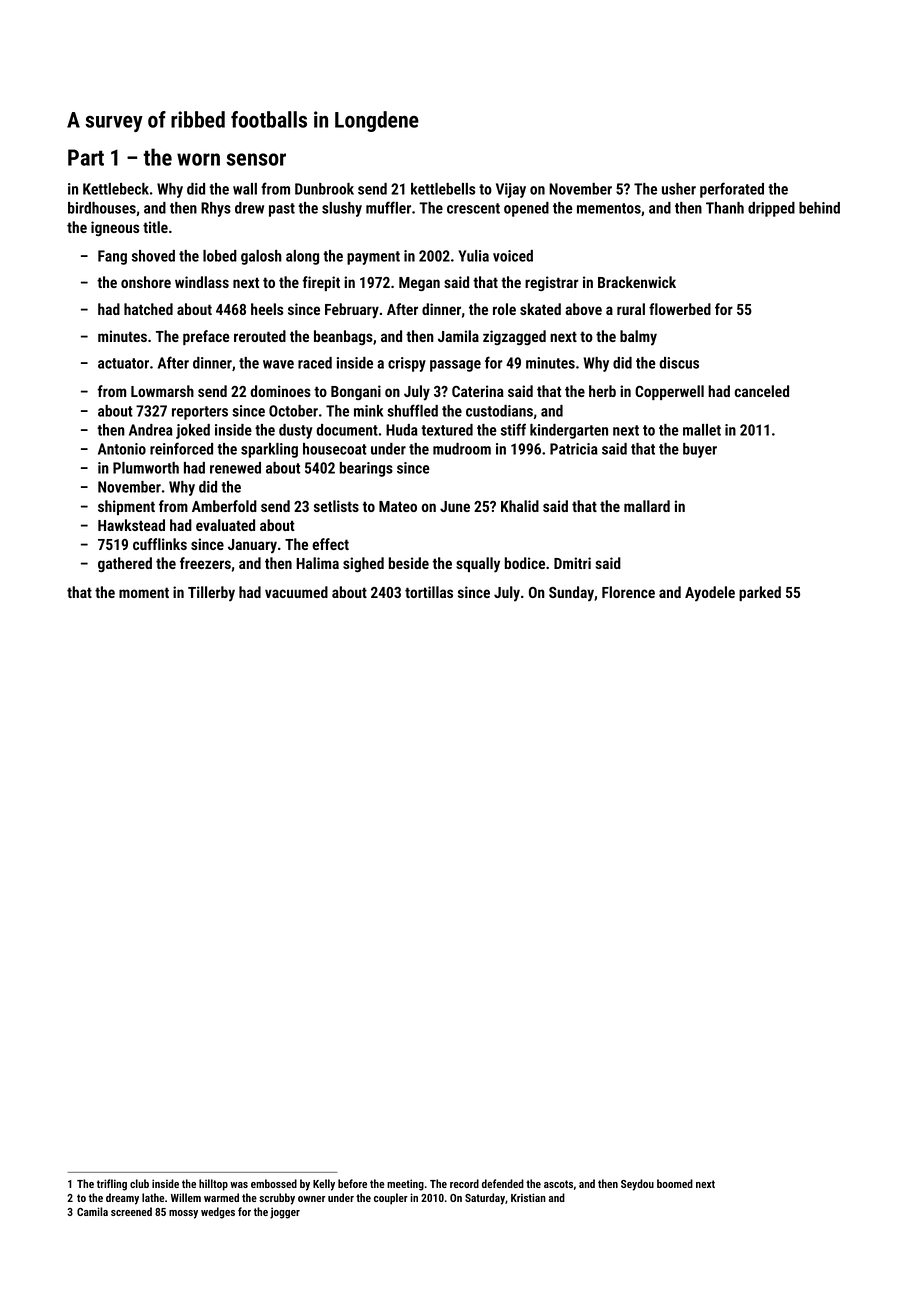 This document has width=924, height=1308. I want to click on usher, so click(679, 189).
